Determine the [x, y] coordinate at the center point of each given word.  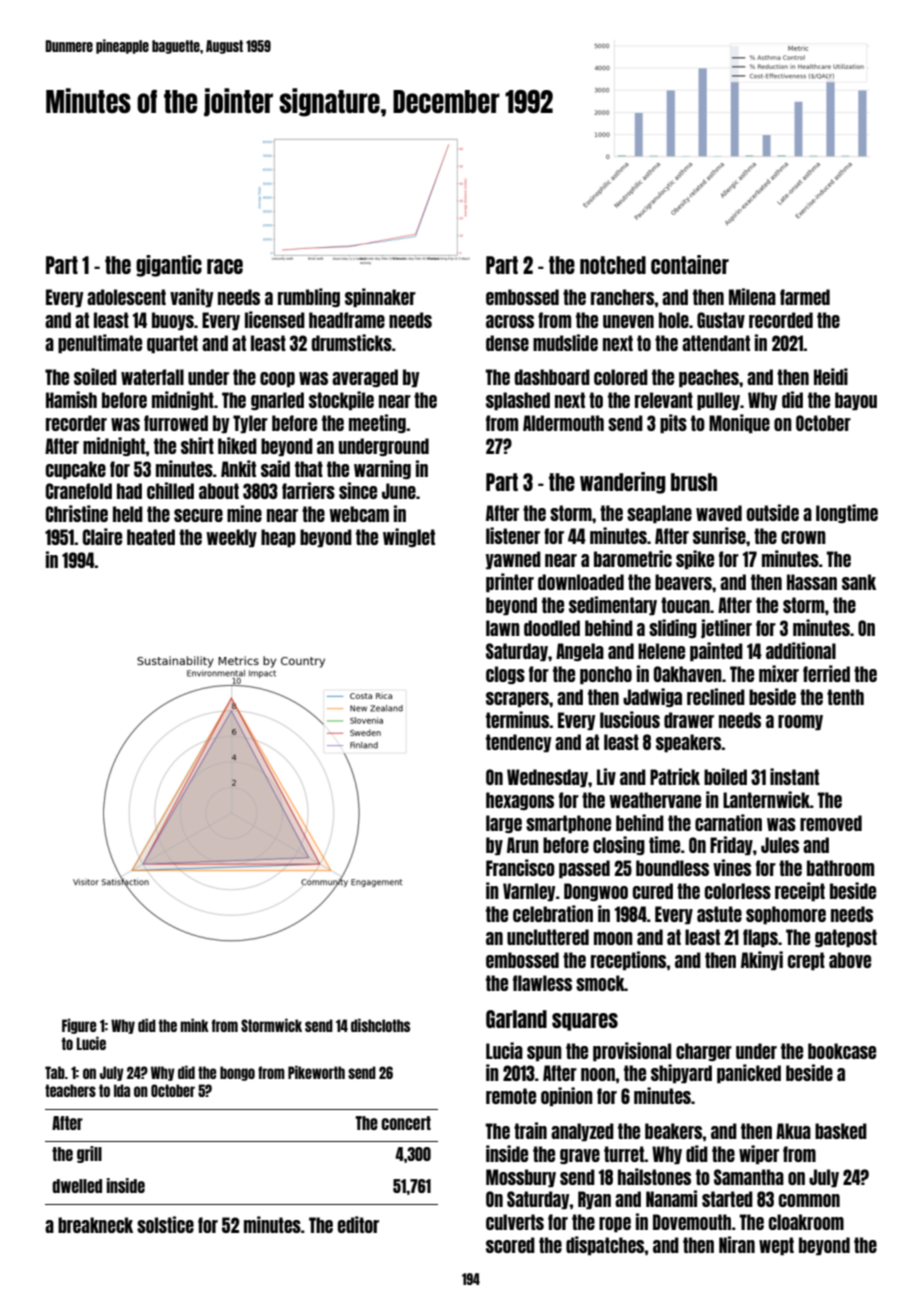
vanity [192, 297]
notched [613, 265]
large [504, 824]
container [690, 264]
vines [732, 867]
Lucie [91, 1043]
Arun [523, 845]
